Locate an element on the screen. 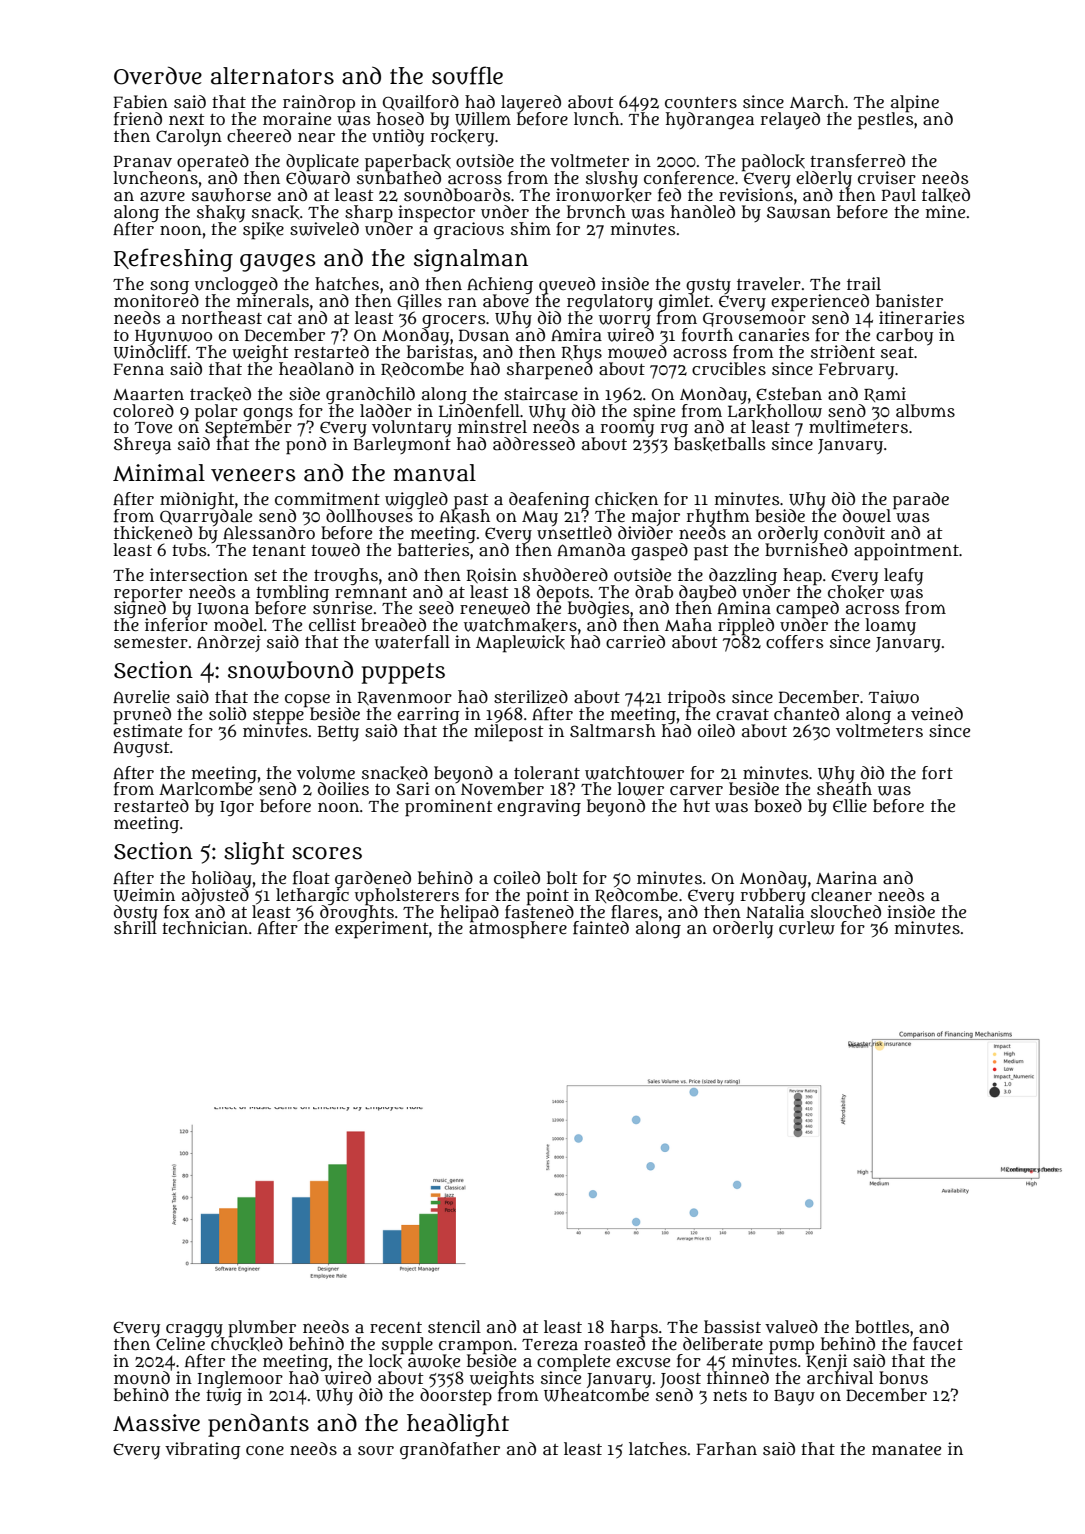  choker is located at coordinates (856, 592).
